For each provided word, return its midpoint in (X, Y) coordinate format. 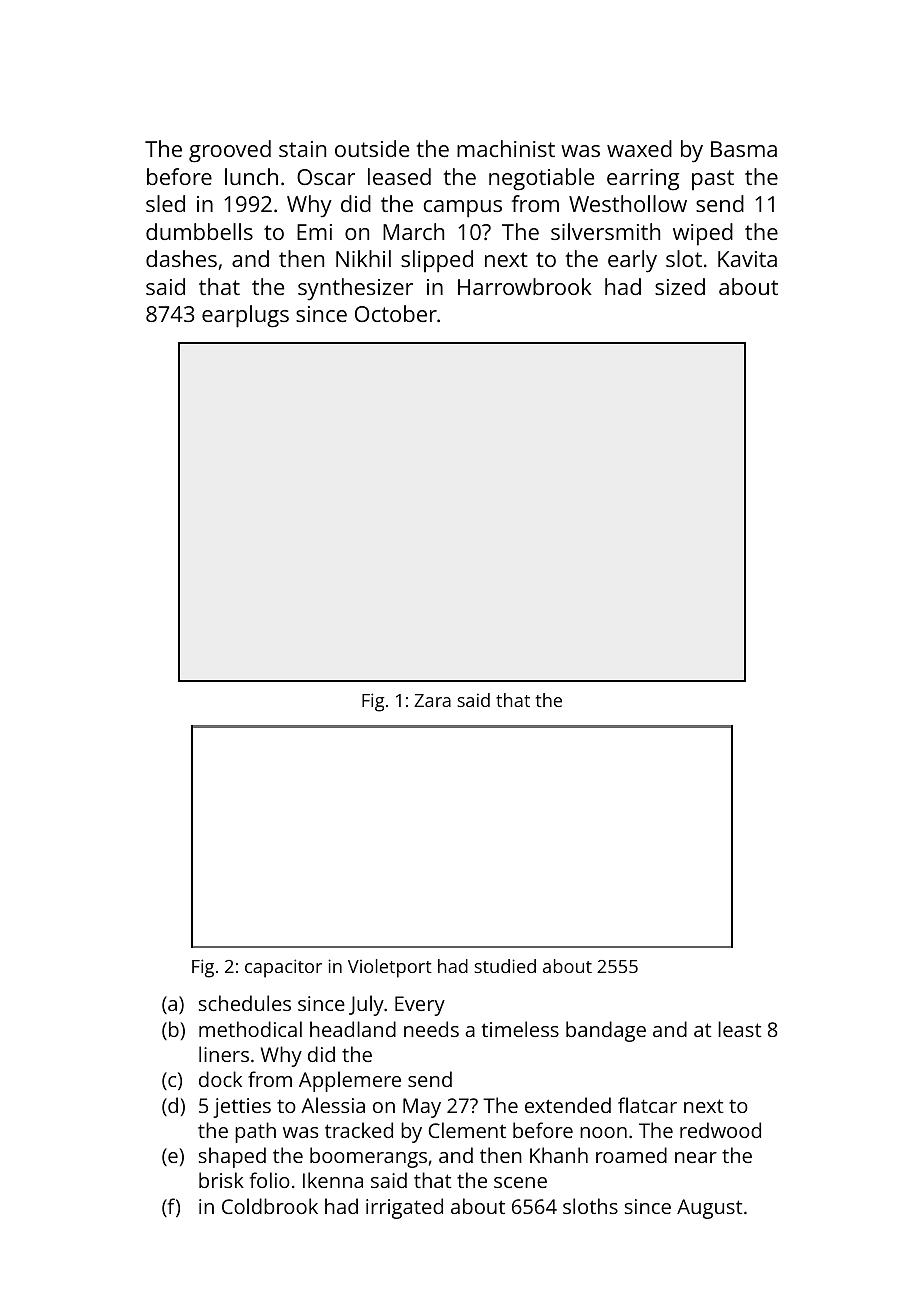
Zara (432, 700)
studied (505, 966)
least (739, 1029)
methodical (250, 1029)
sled (165, 203)
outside (372, 148)
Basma (744, 149)
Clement (467, 1130)
